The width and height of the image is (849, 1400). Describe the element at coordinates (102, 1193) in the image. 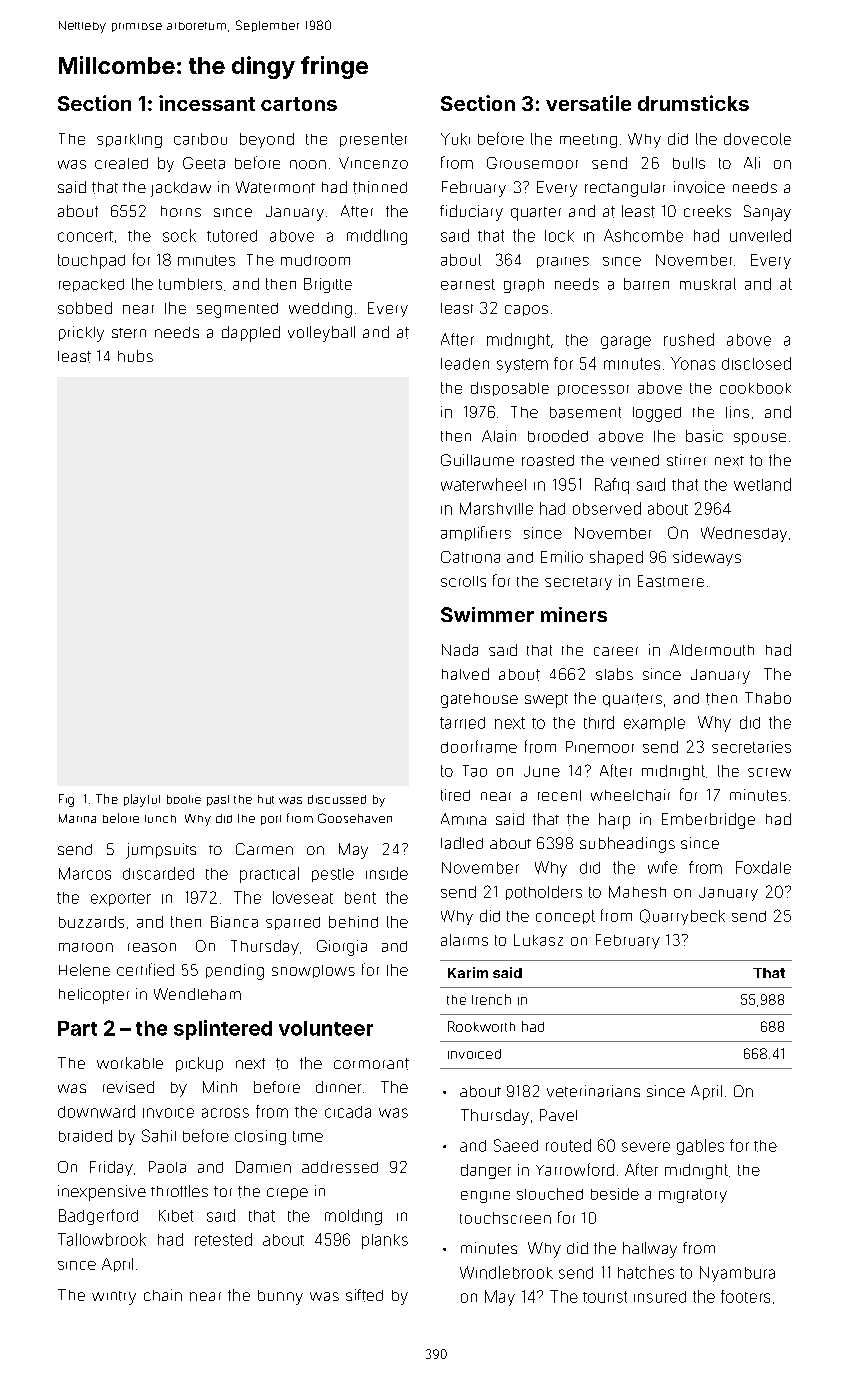

I see `inexpensive` at that location.
